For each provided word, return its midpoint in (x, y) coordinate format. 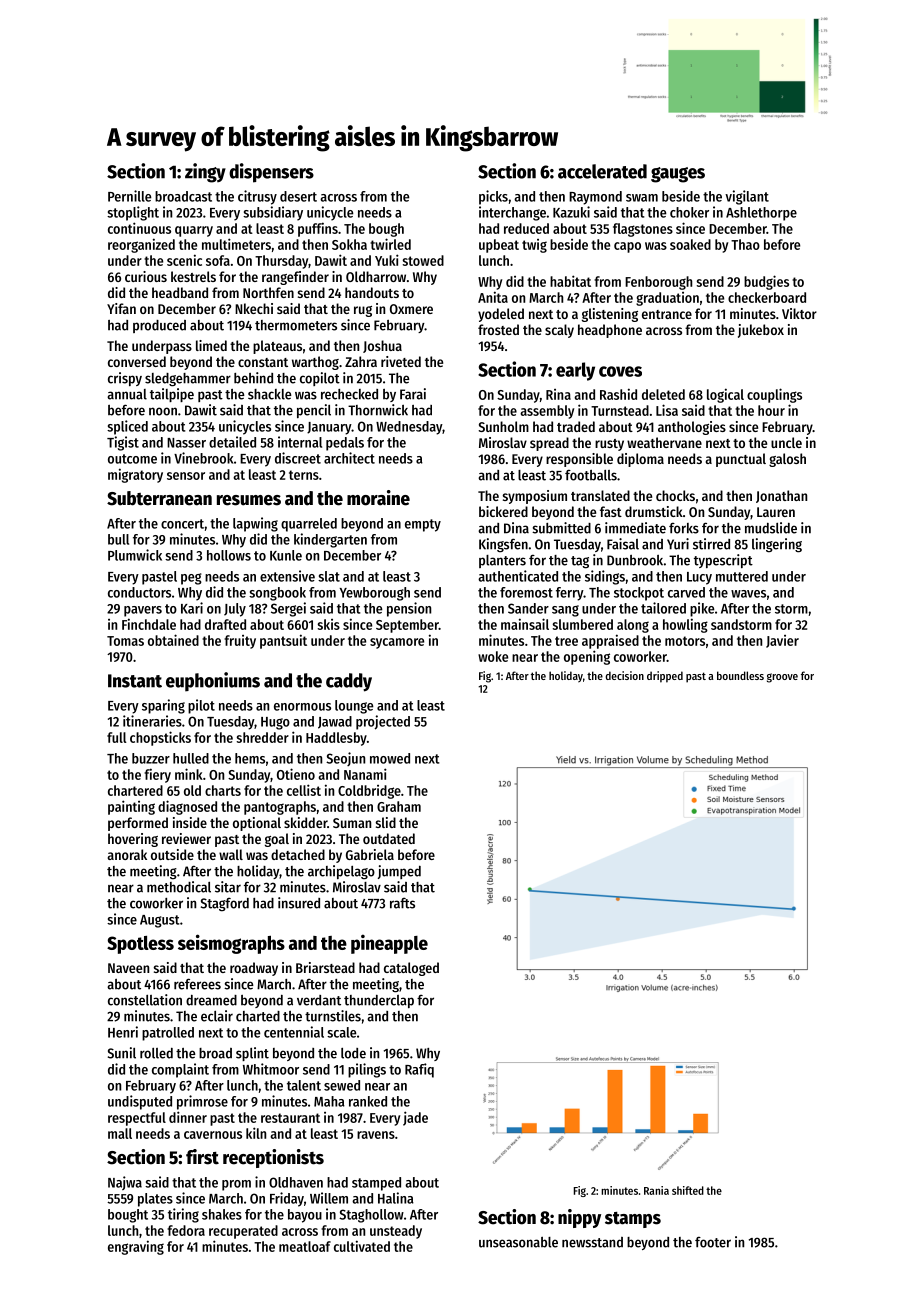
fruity (240, 642)
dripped (665, 677)
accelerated (602, 171)
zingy (205, 173)
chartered (135, 790)
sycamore (397, 643)
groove (782, 678)
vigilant (747, 197)
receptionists (273, 1158)
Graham (399, 806)
